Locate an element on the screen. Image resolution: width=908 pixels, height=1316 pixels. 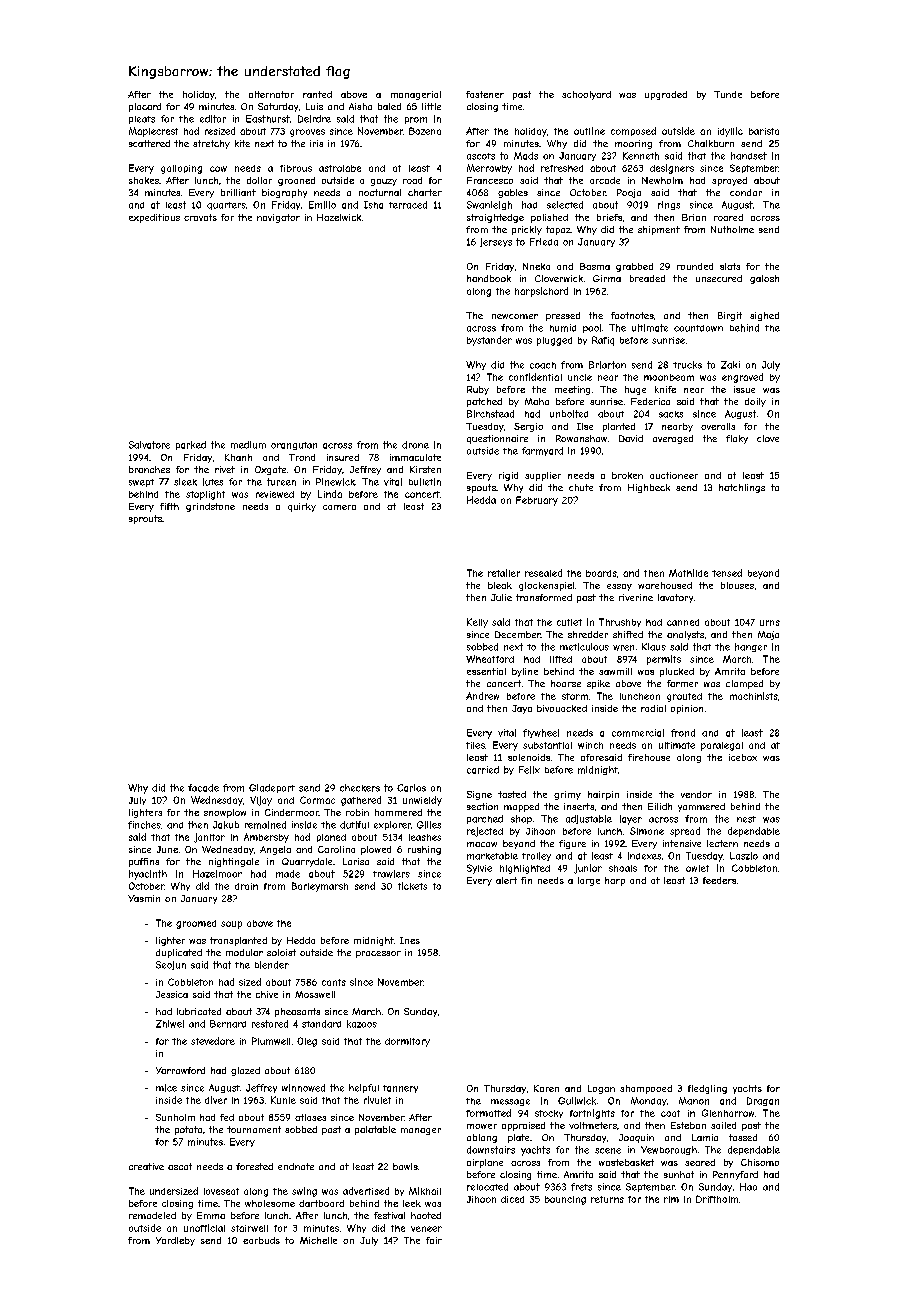
schoolyard is located at coordinates (586, 95).
